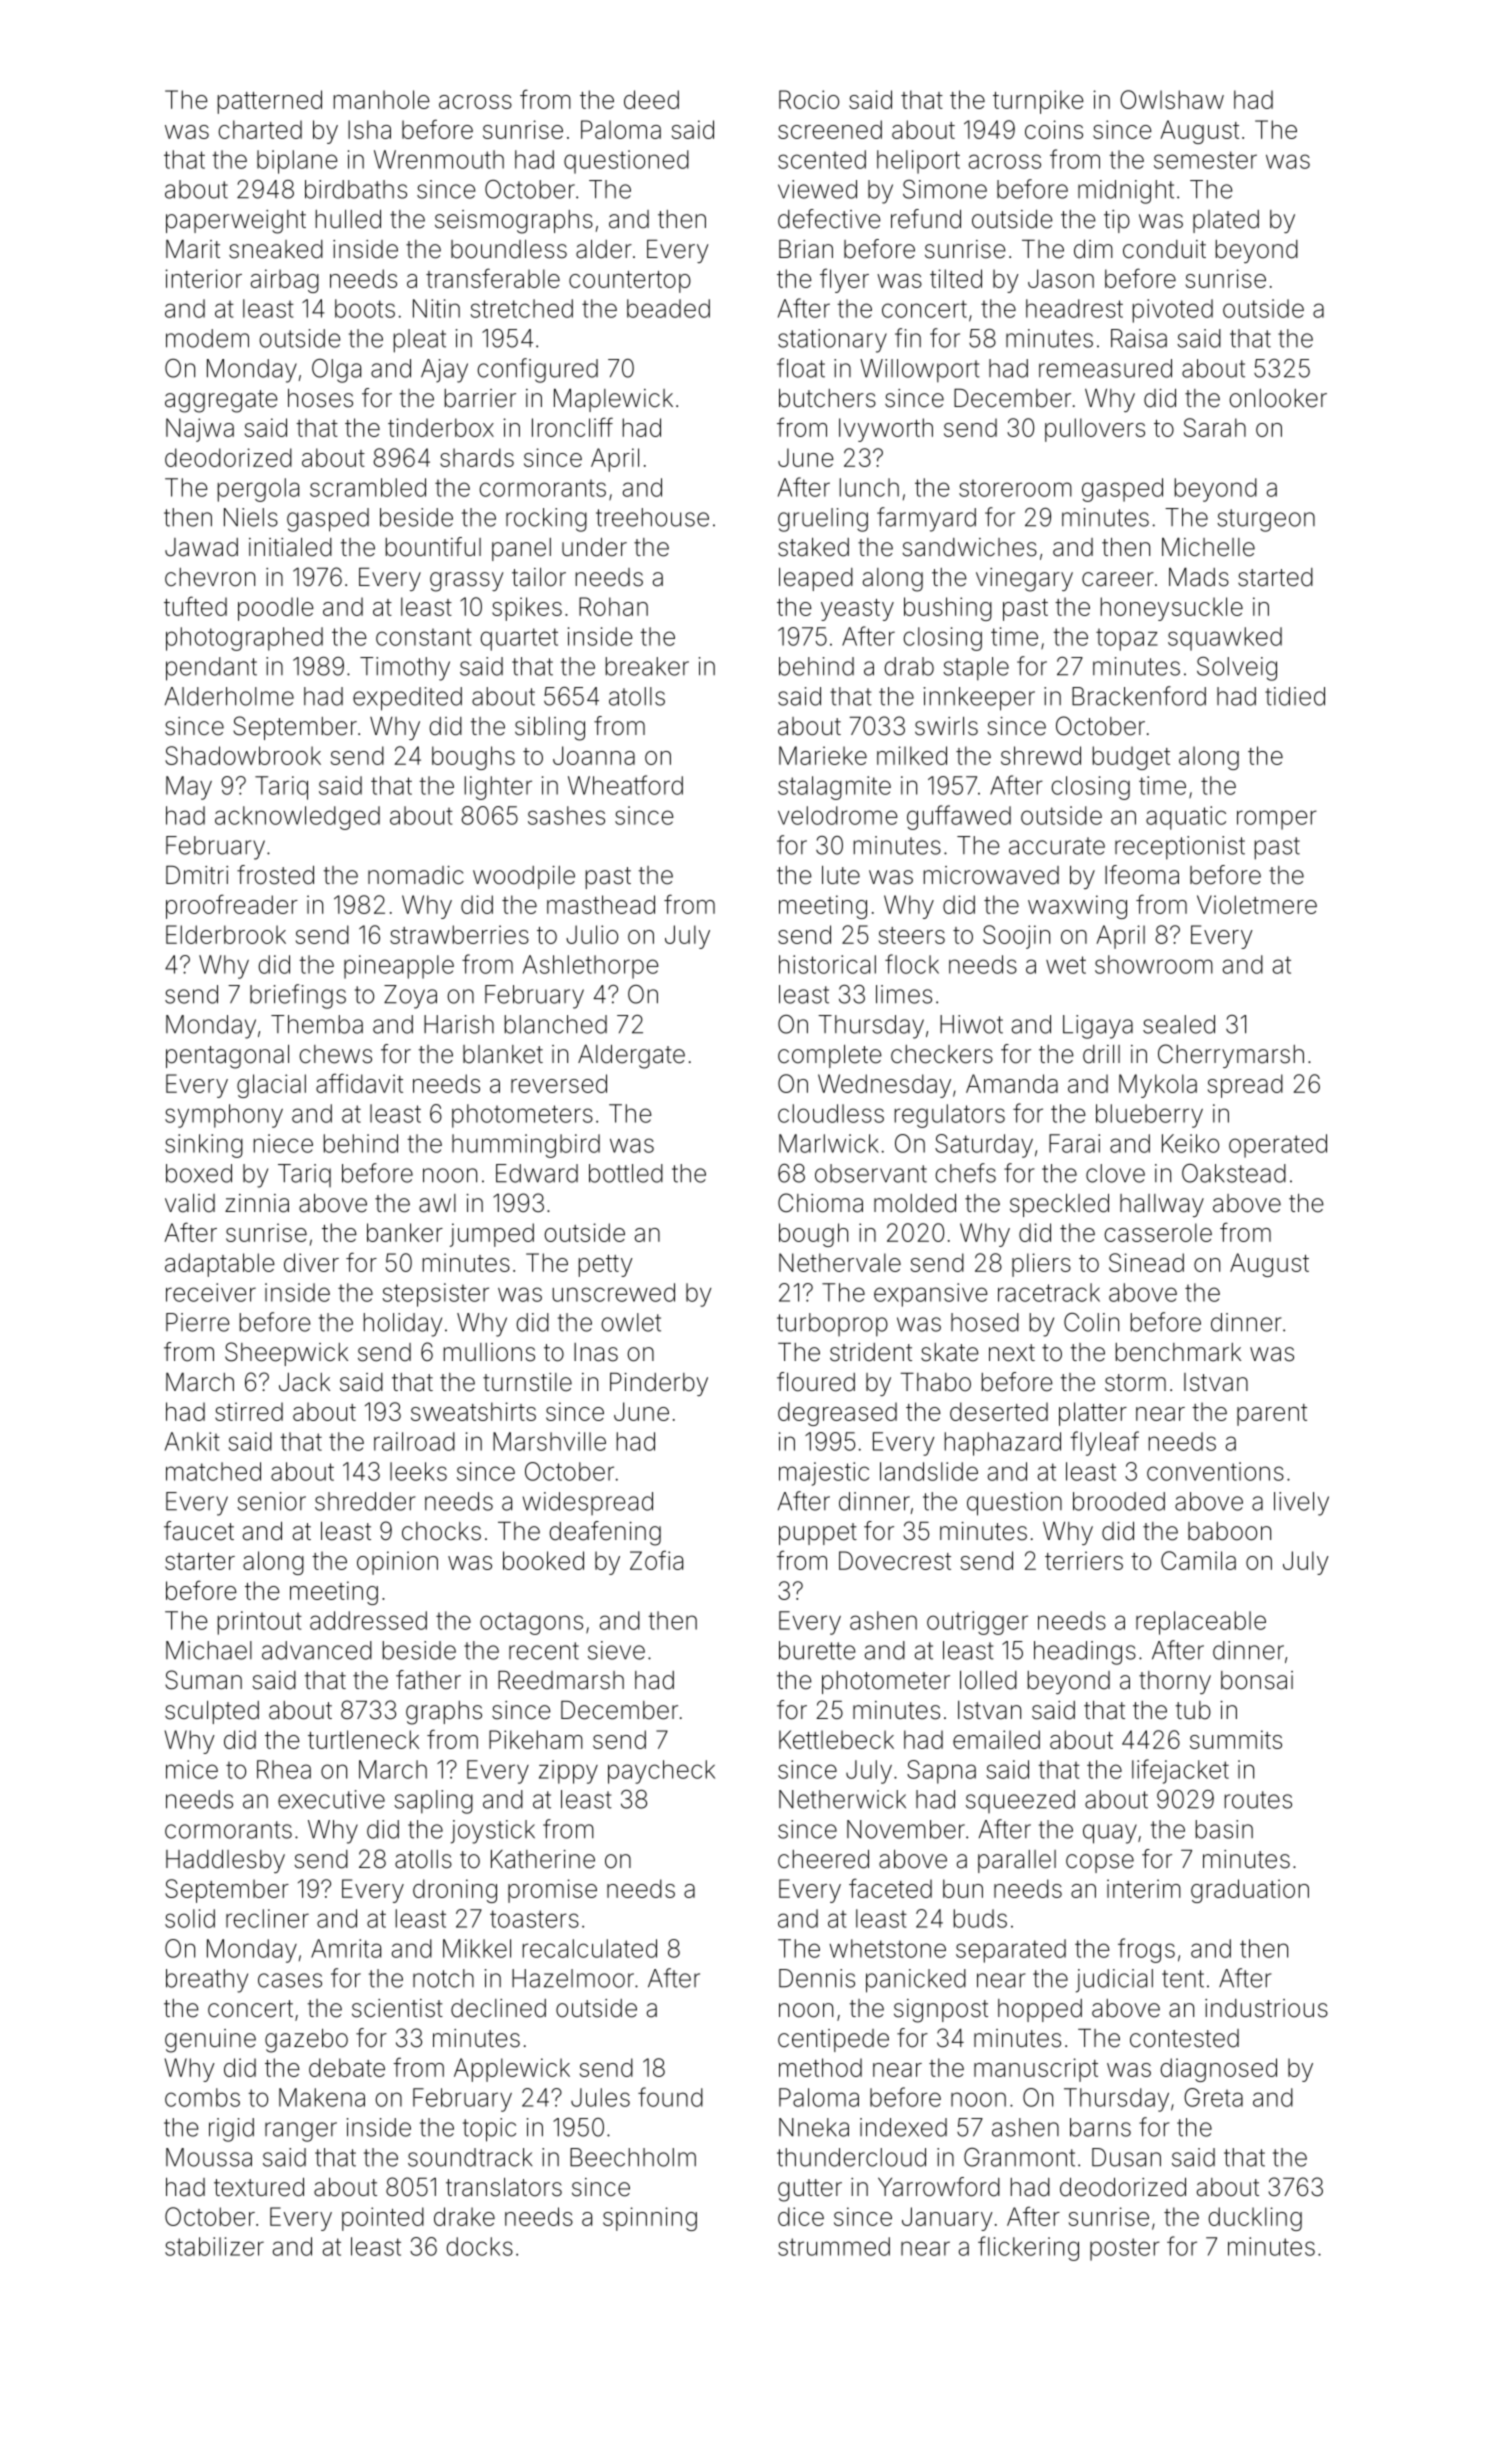 Image resolution: width=1496 pixels, height=2464 pixels. I want to click on screened, so click(830, 129).
